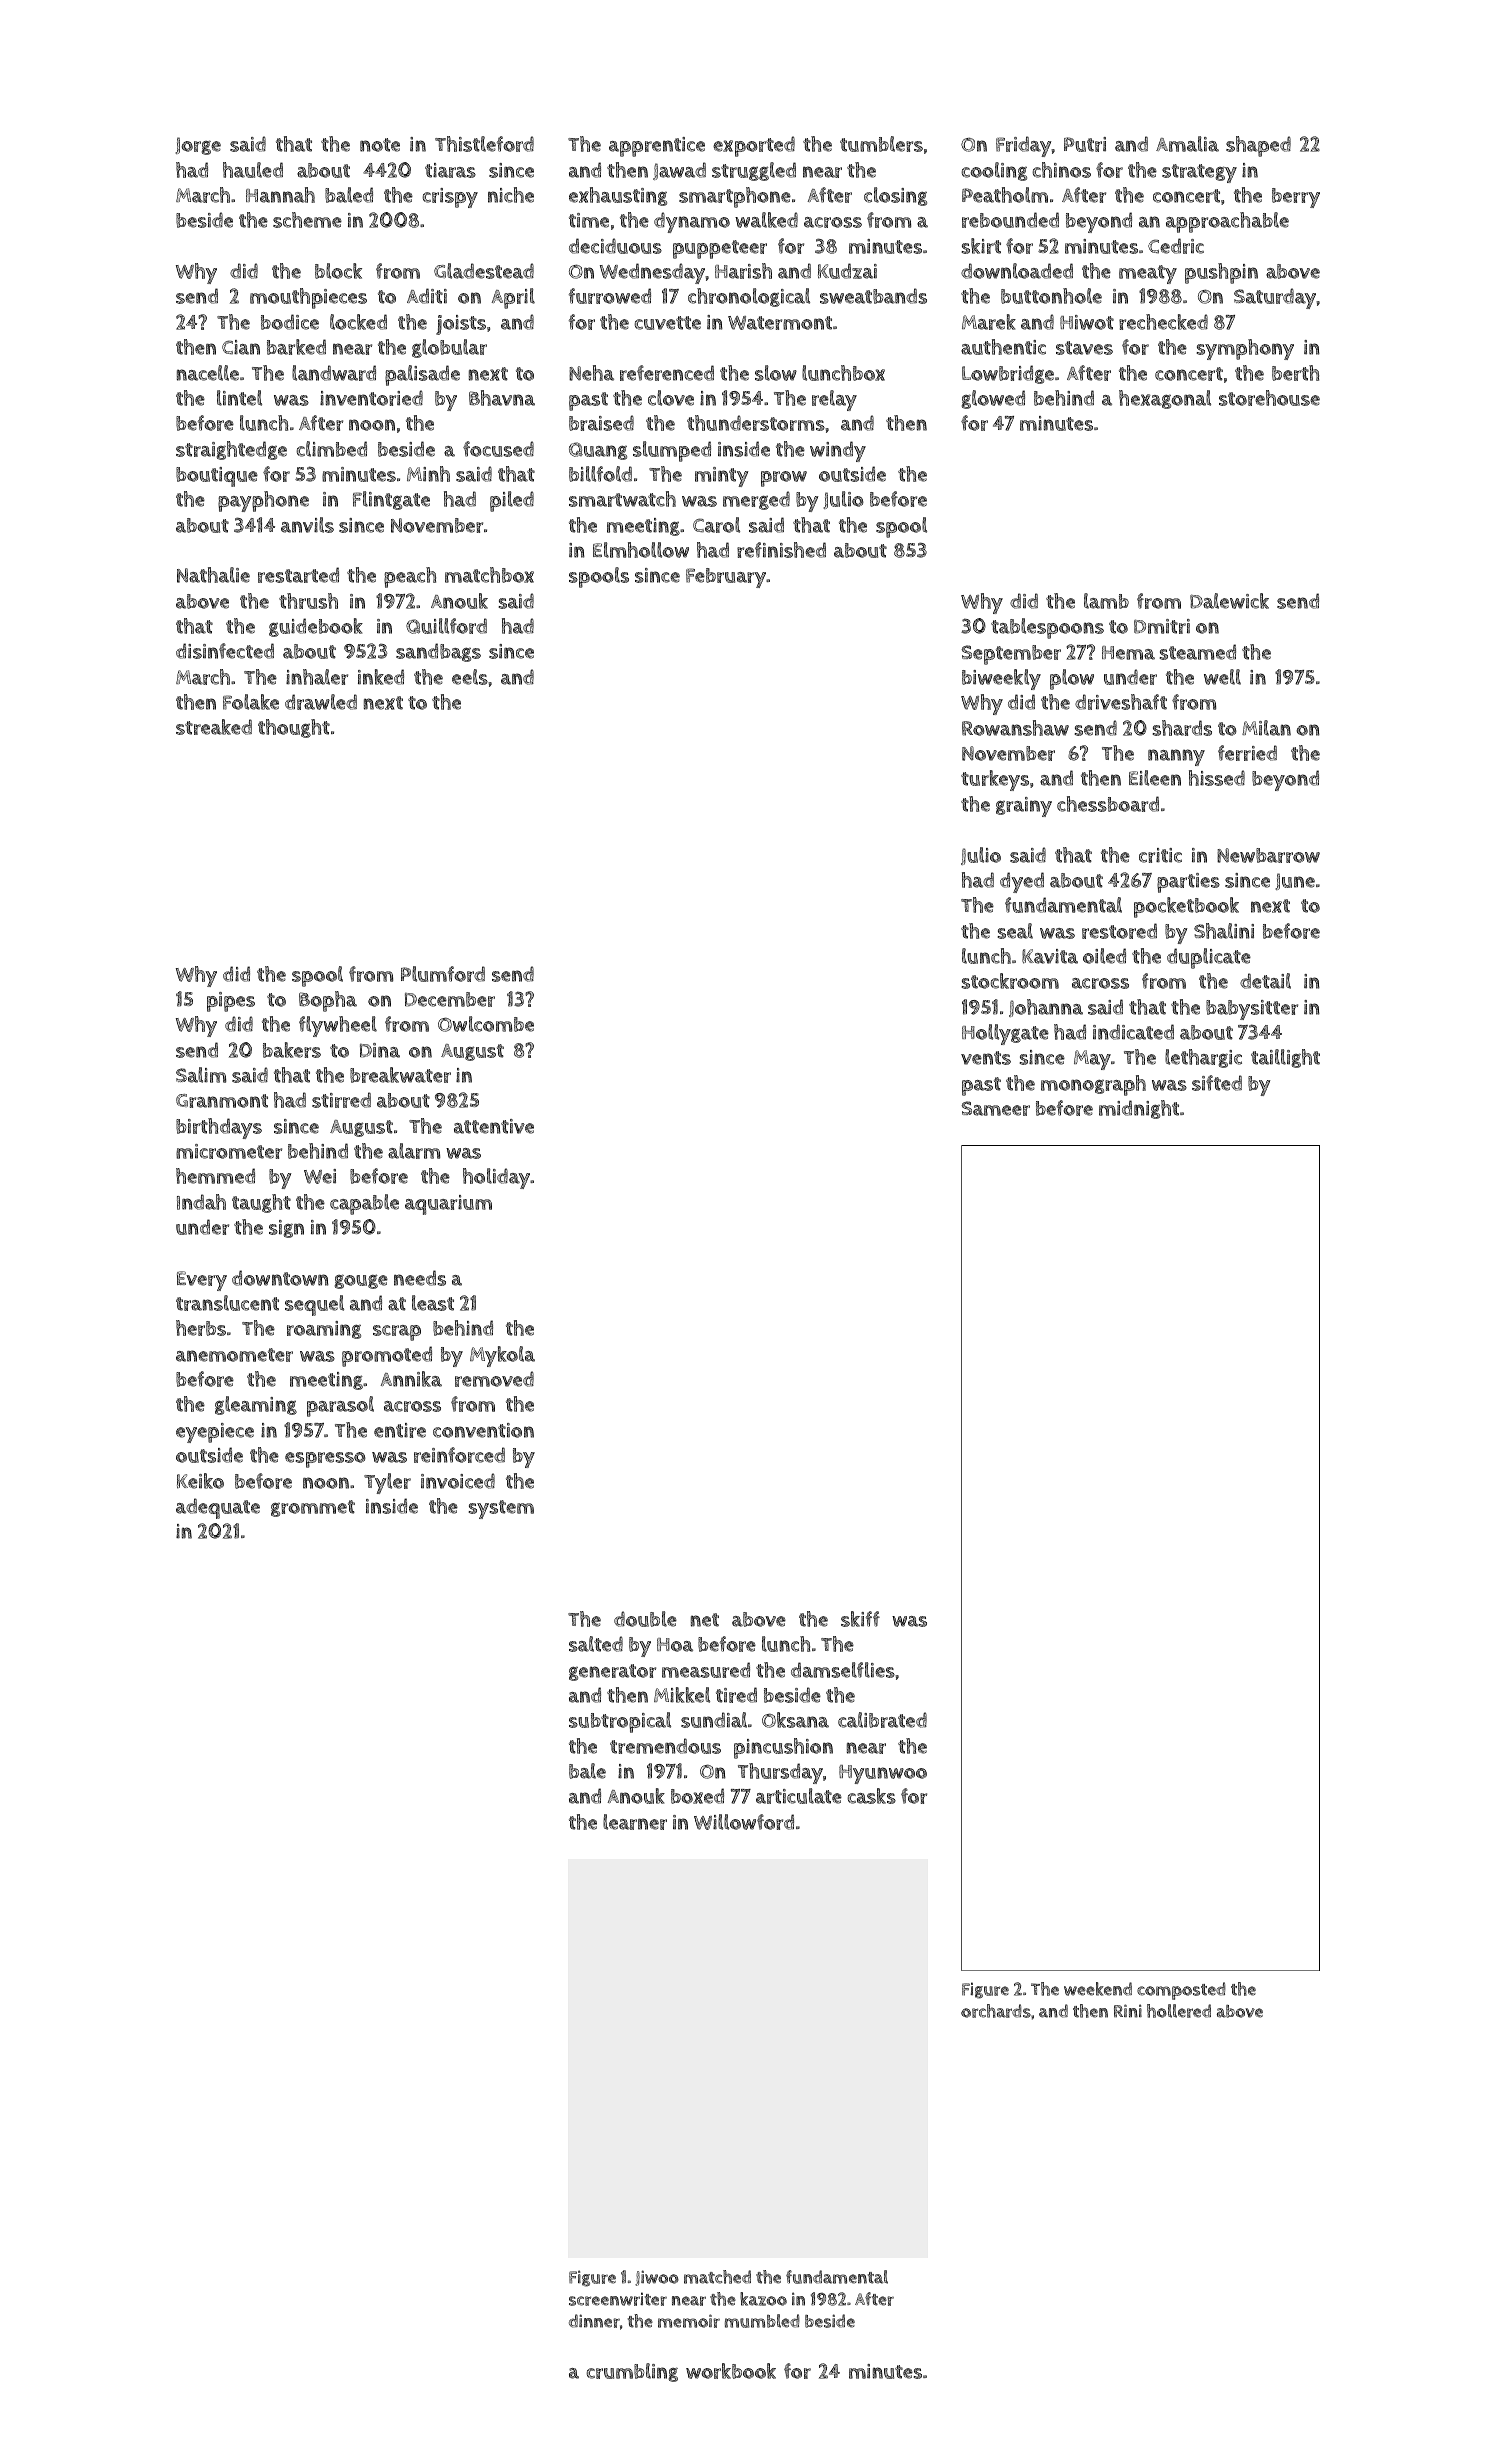 The image size is (1496, 2464). Describe the element at coordinates (635, 1822) in the screenshot. I see `learner` at that location.
